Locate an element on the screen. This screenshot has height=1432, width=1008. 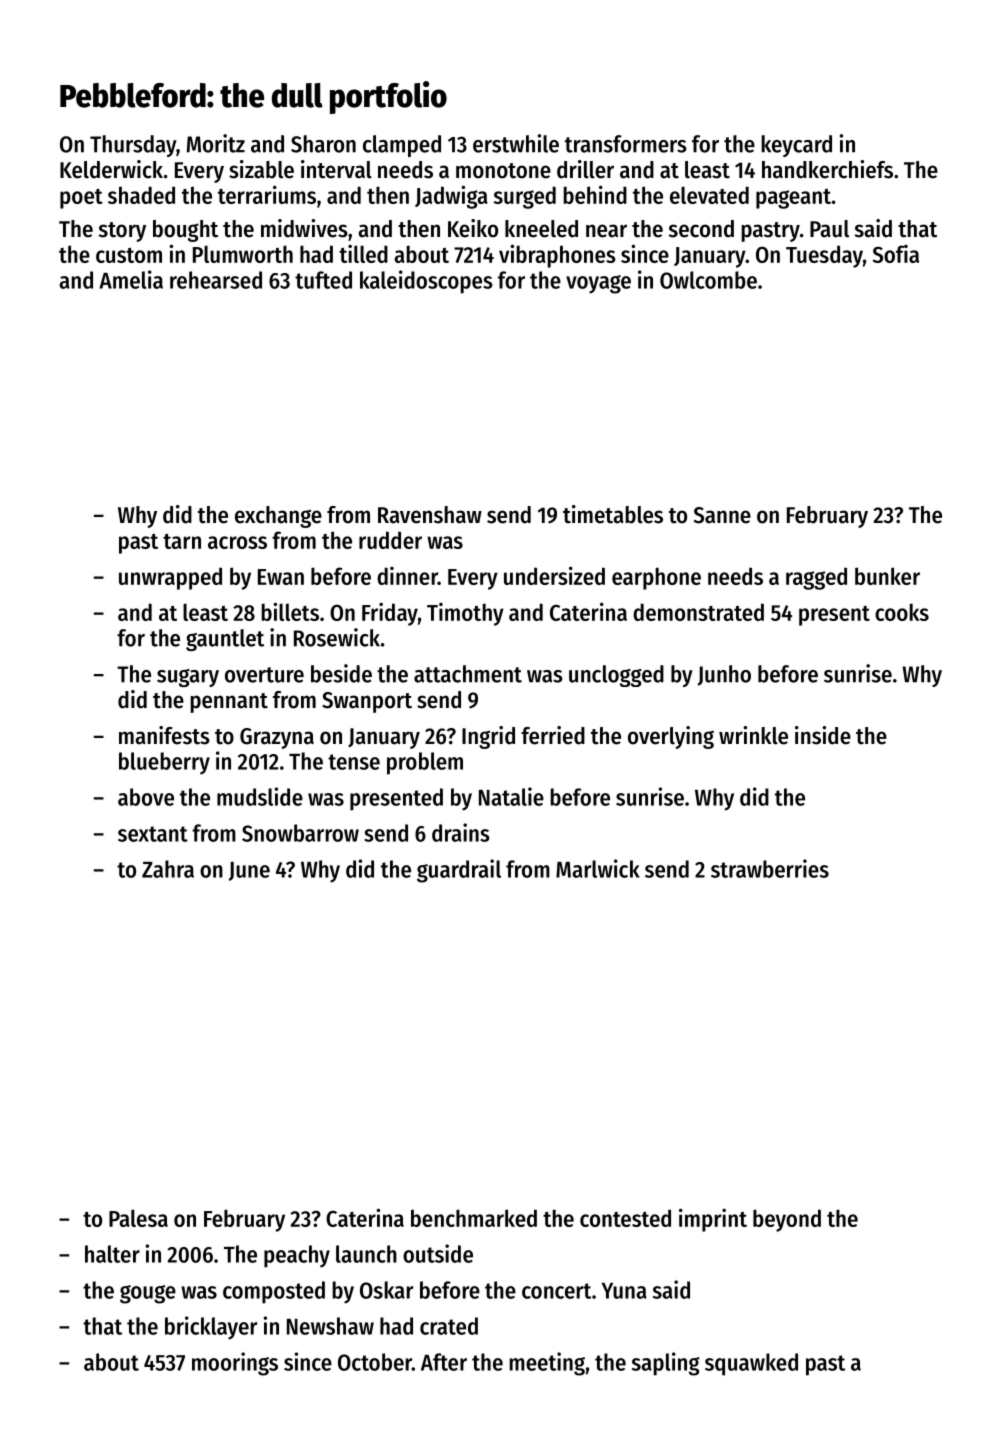
contested is located at coordinates (625, 1218).
